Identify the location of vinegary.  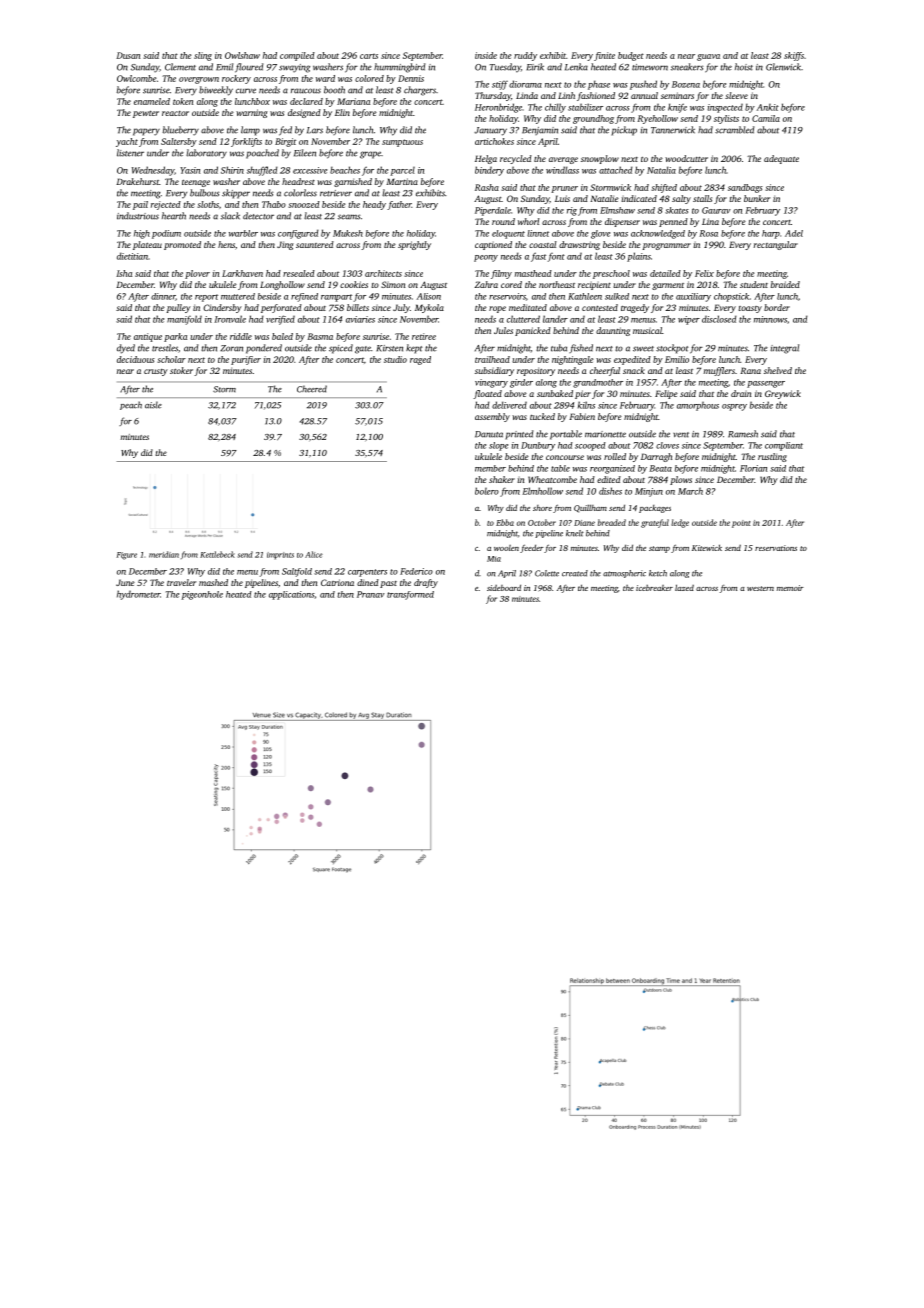
(491, 383).
